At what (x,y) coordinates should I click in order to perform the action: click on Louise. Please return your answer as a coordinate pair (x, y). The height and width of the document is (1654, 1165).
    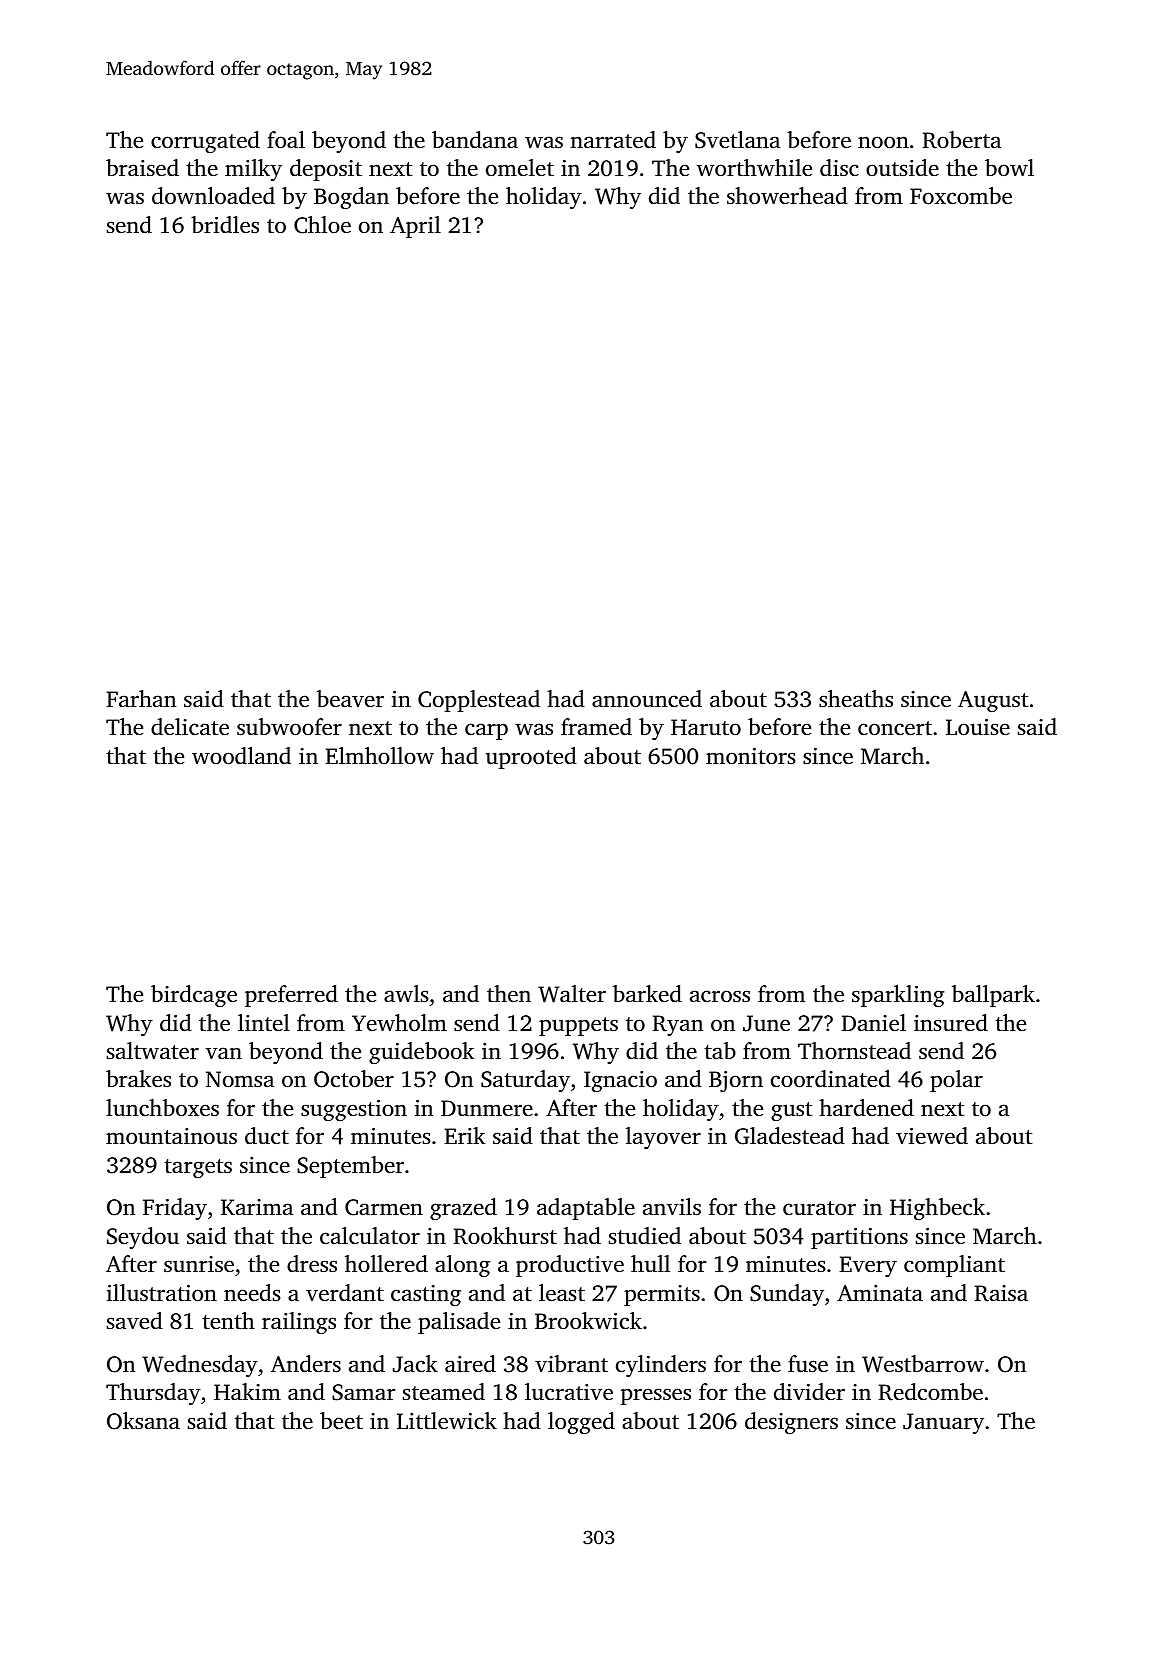
    Looking at the image, I should click on (978, 727).
